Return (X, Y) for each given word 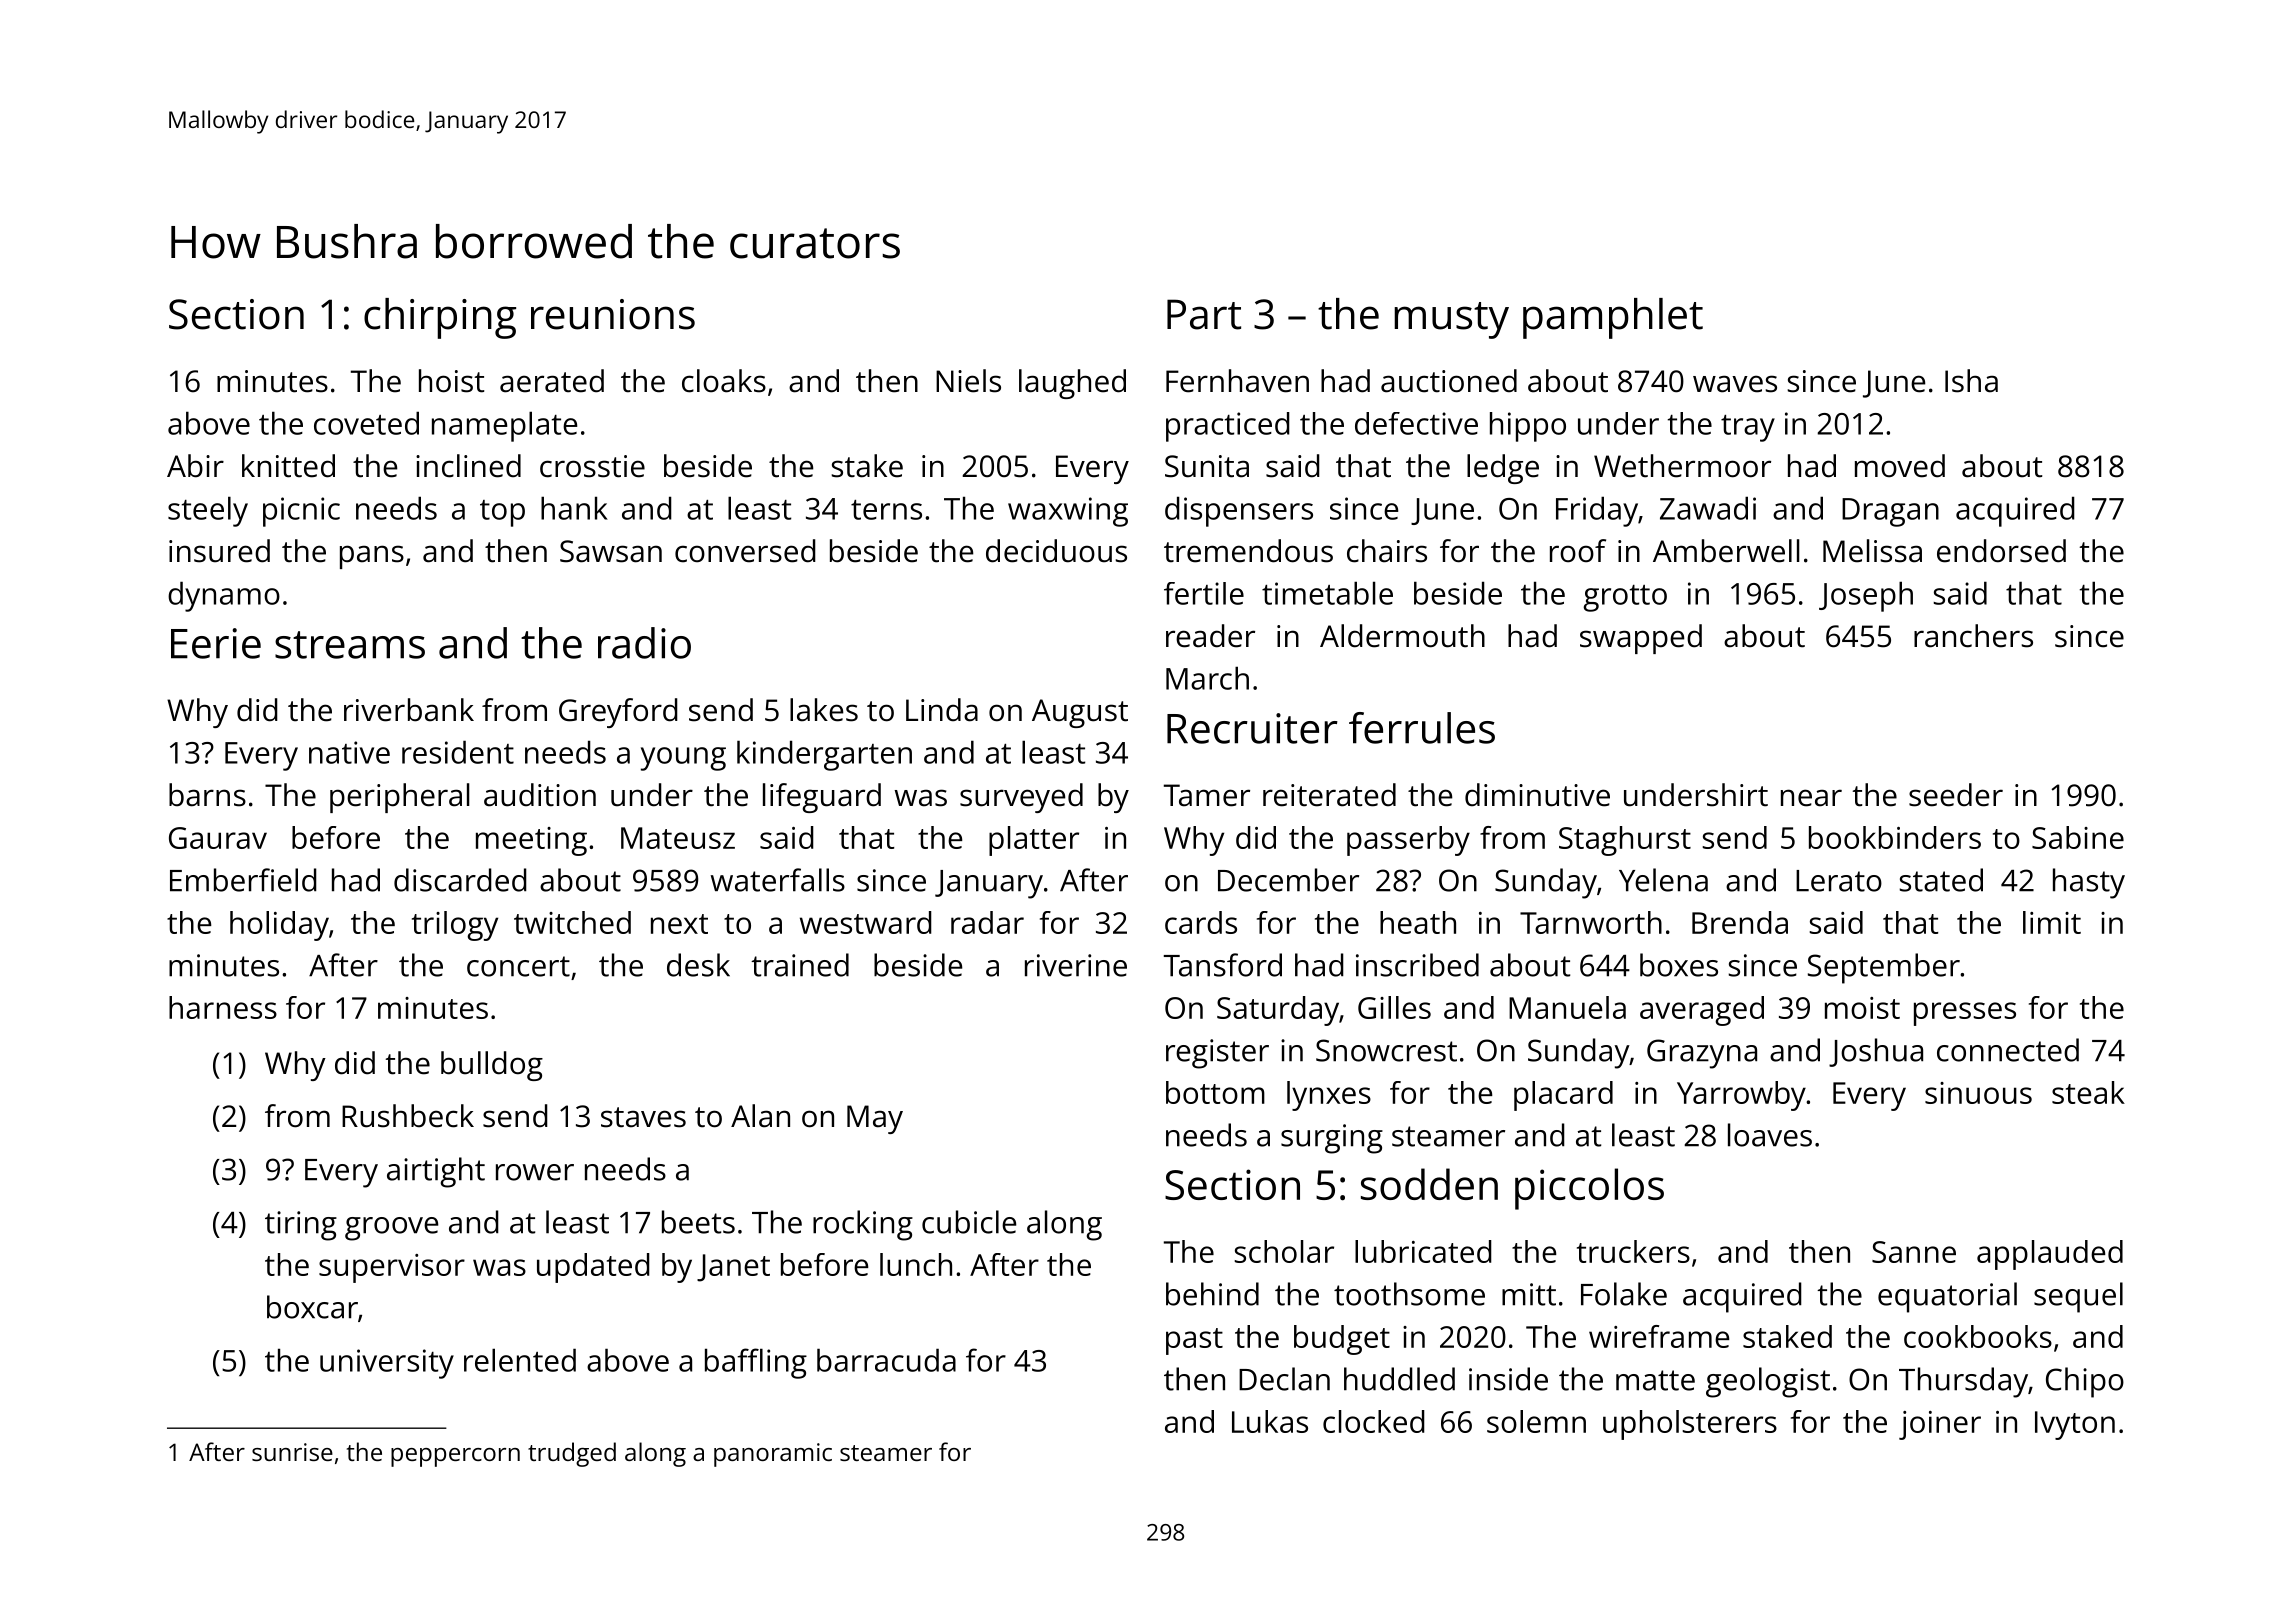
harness (223, 1007)
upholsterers (1690, 1425)
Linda (942, 710)
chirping (440, 318)
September (1884, 968)
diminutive (1537, 795)
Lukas (1270, 1421)
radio (644, 643)
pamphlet (1613, 318)
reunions (613, 314)
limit (2052, 922)
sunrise (292, 1452)
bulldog (492, 1066)
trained (800, 965)
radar (987, 922)
